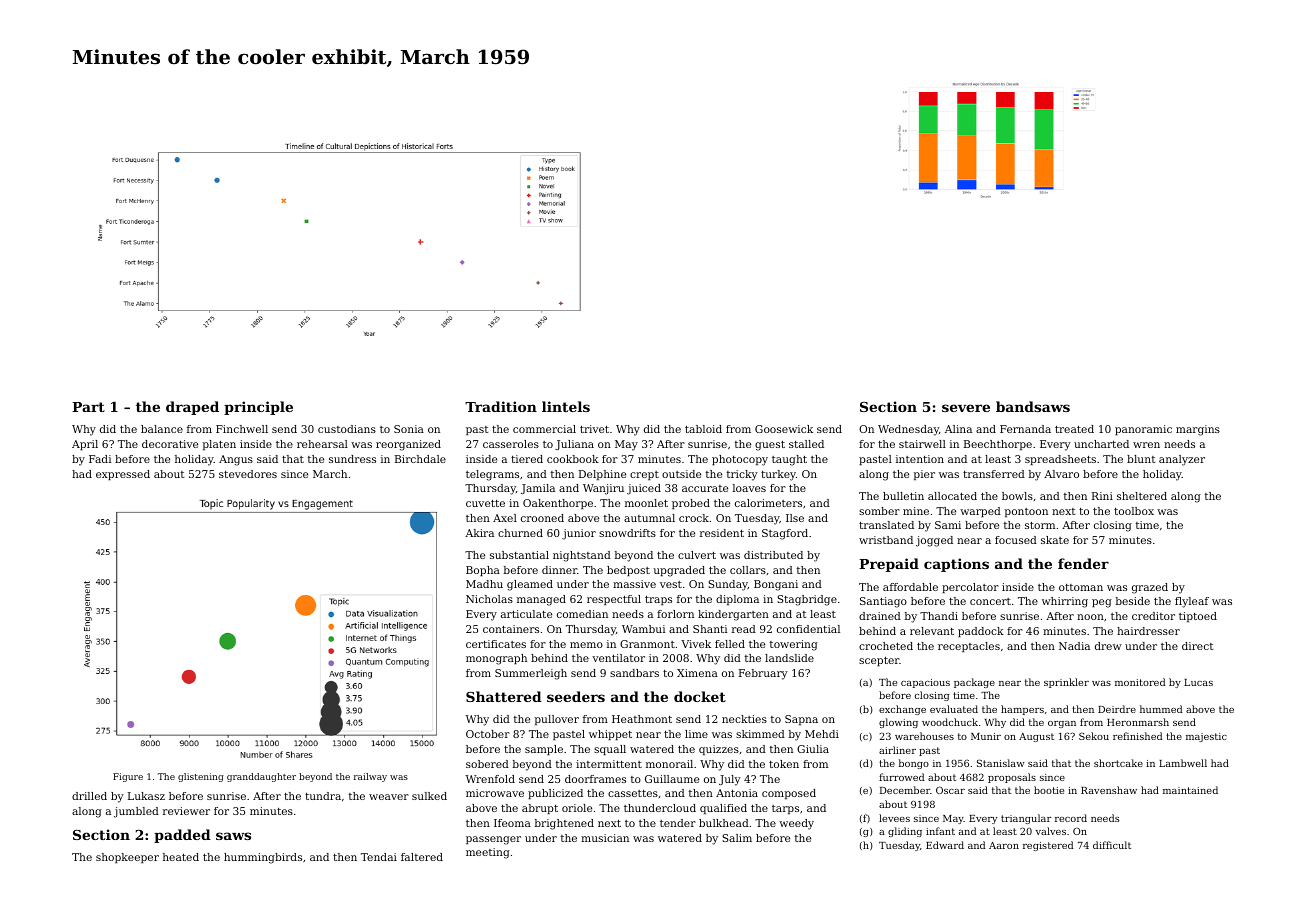  Describe the element at coordinates (201, 777) in the screenshot. I see `glistening` at that location.
